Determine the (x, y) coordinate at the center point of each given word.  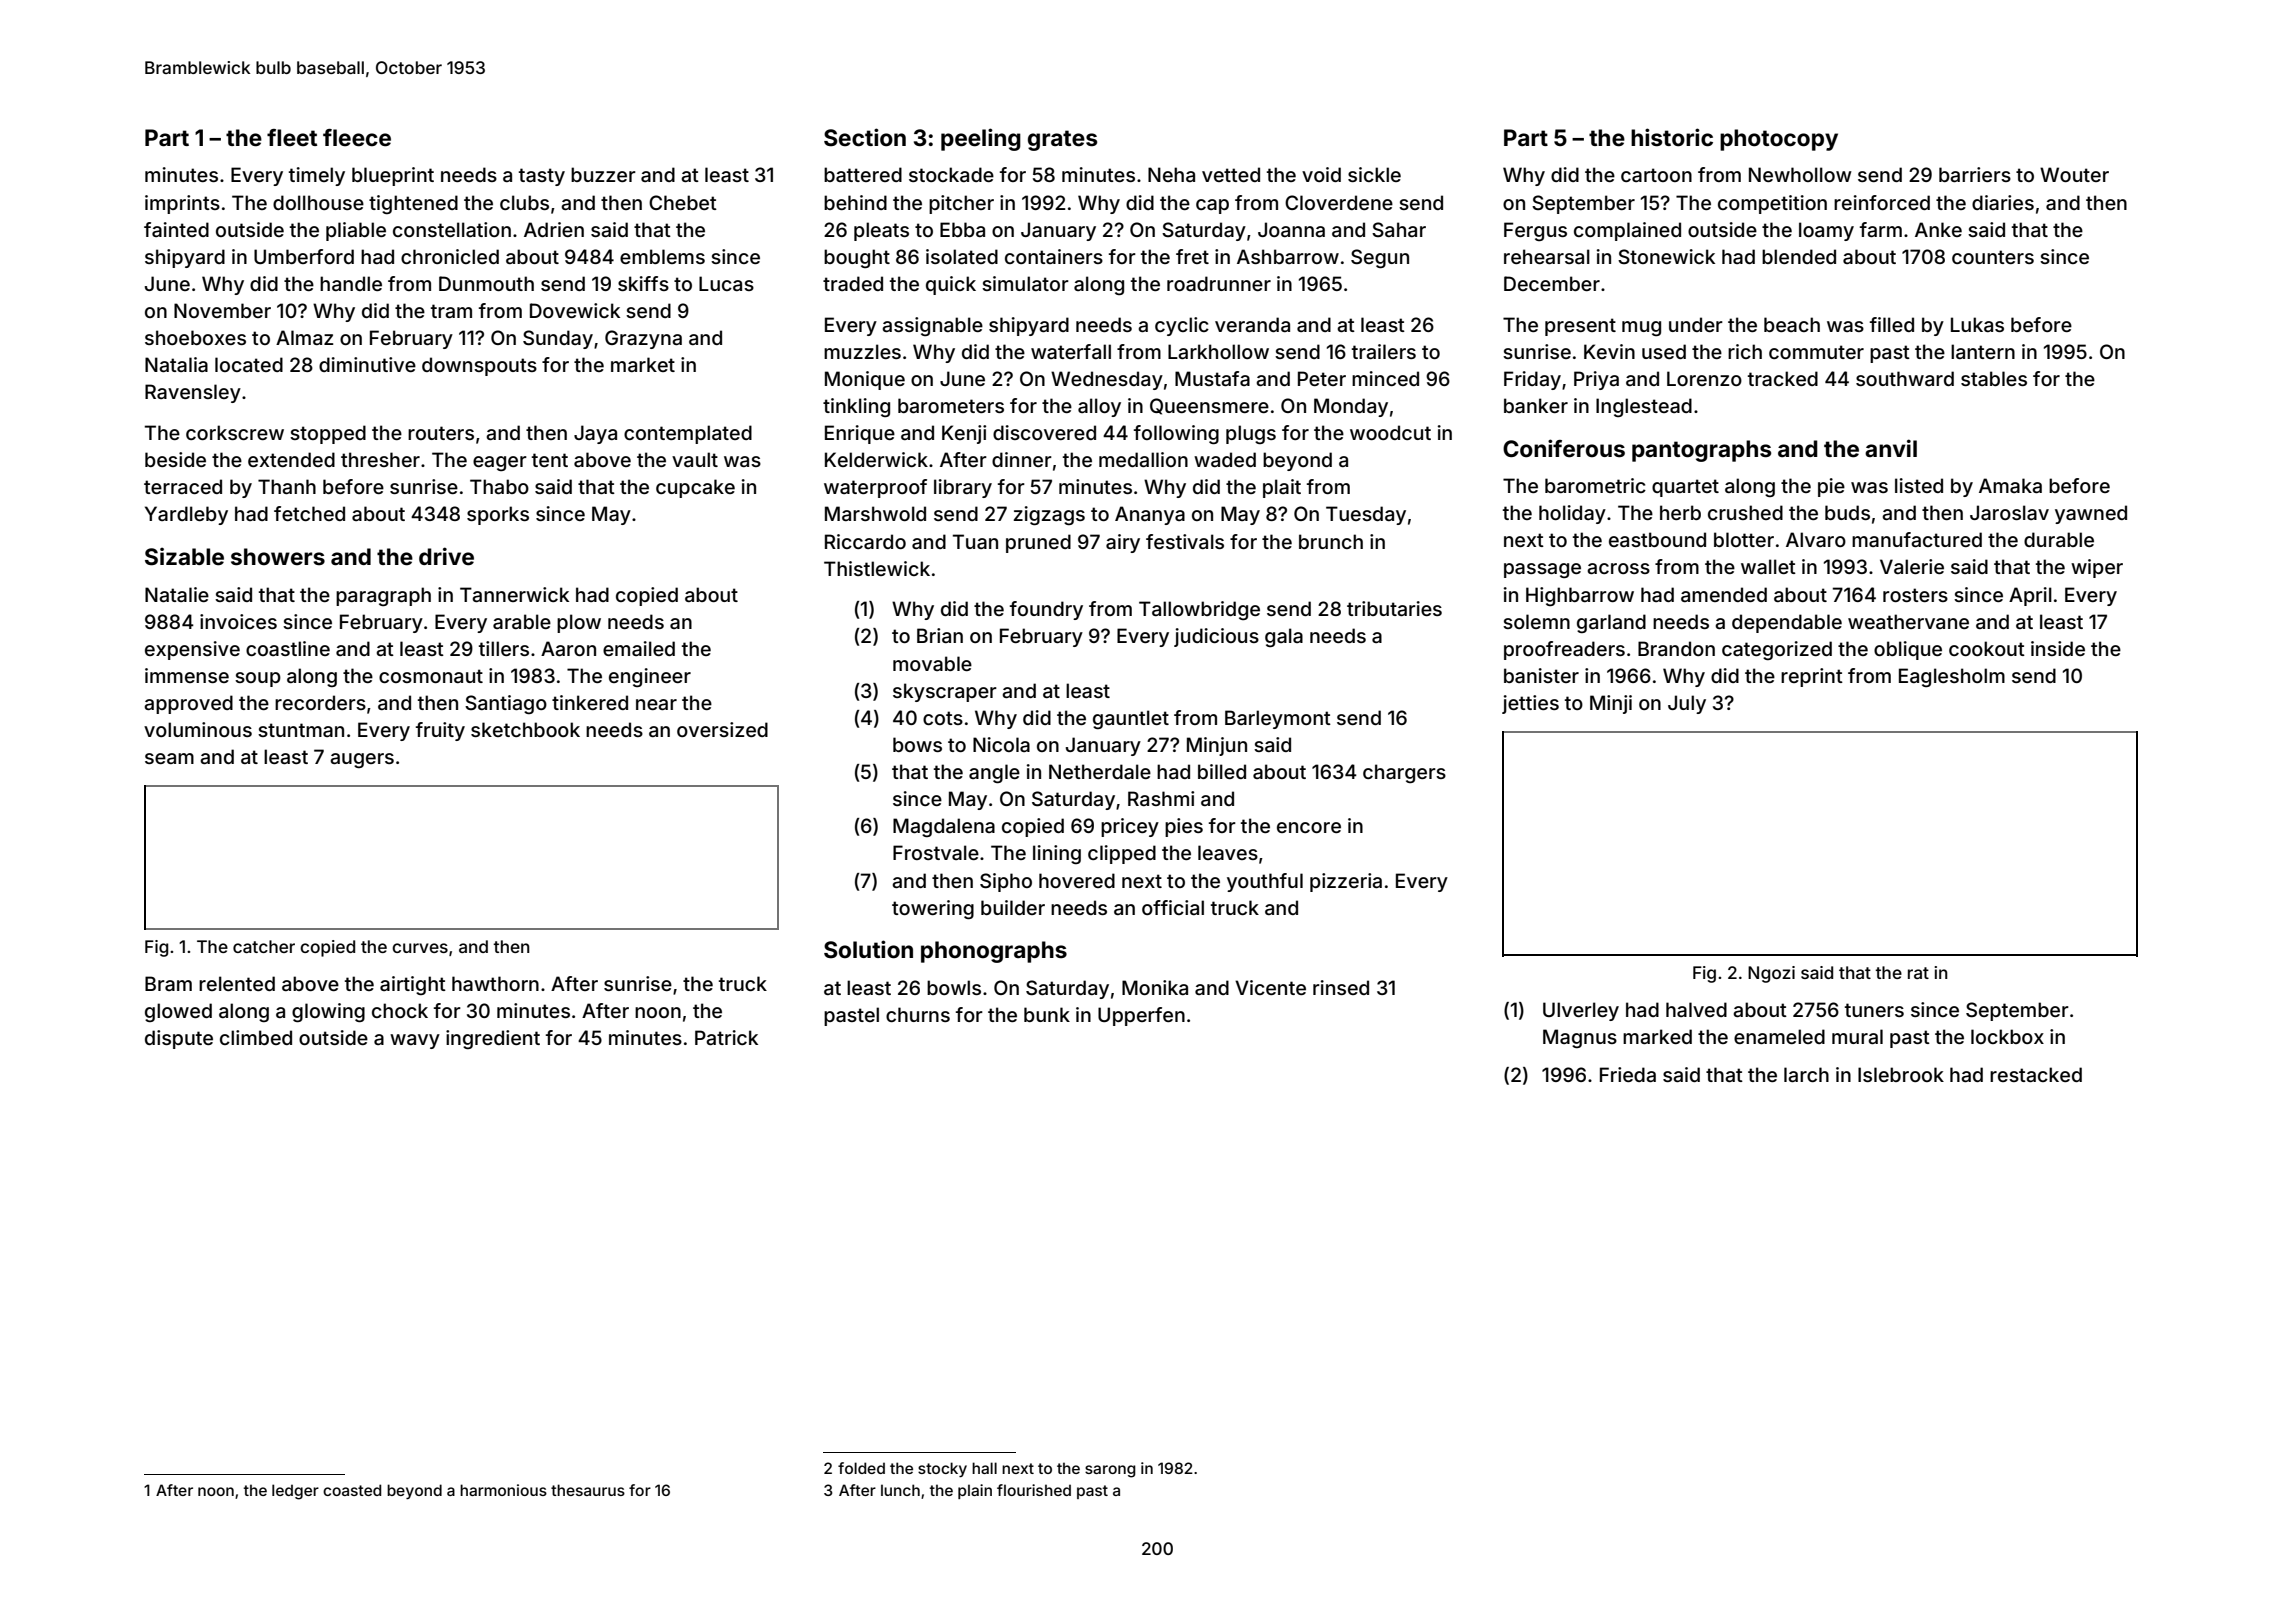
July (1687, 704)
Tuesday (1366, 515)
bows (917, 744)
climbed (256, 1037)
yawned (2091, 514)
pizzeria (1346, 882)
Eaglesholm (1952, 677)
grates (1062, 140)
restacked (2036, 1074)
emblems (662, 256)
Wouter (2074, 174)
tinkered (590, 702)
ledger (295, 1492)
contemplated (688, 434)
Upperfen (1141, 1016)
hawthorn (495, 983)
